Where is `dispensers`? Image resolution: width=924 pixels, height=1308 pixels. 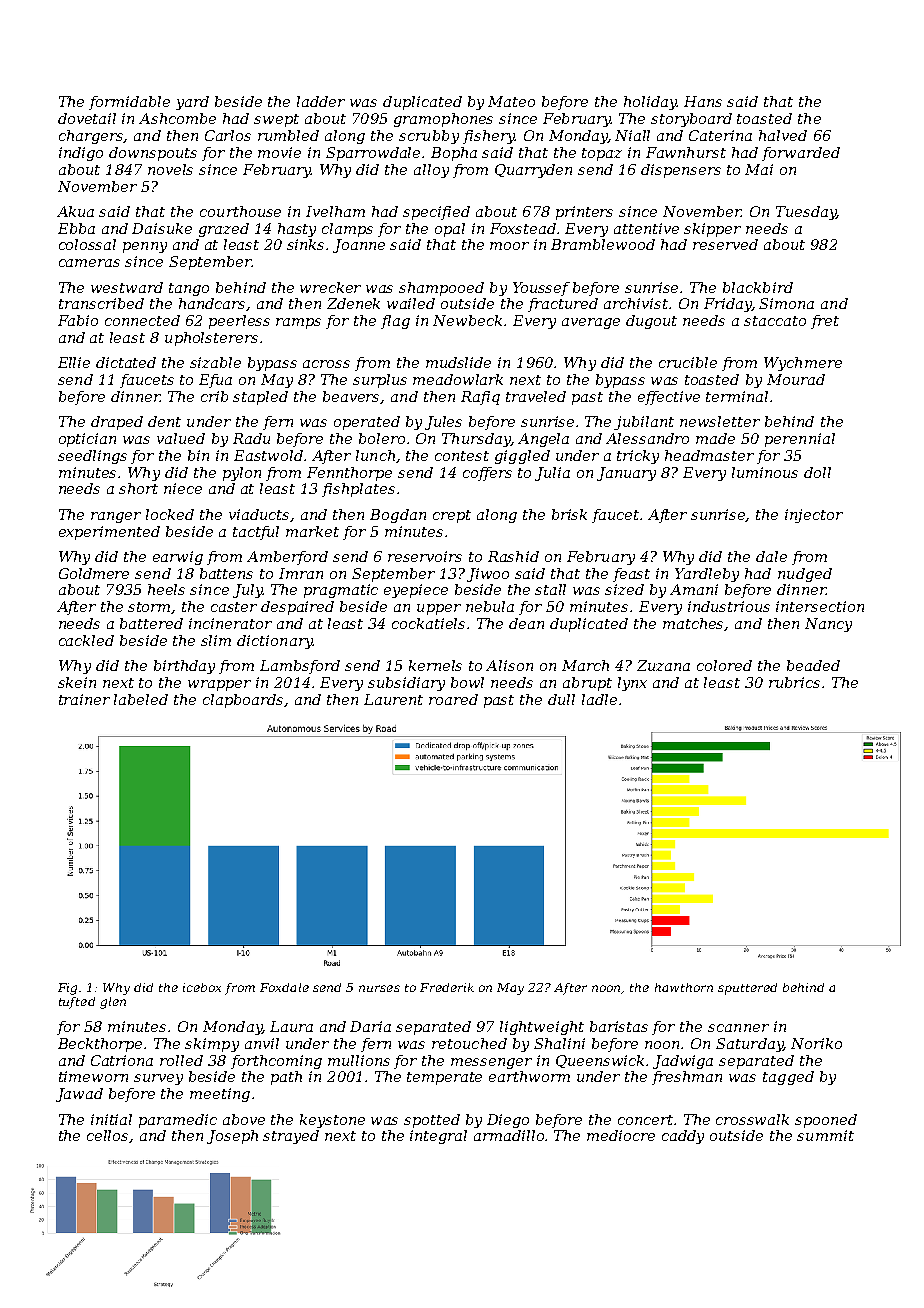 dispensers is located at coordinates (681, 171).
